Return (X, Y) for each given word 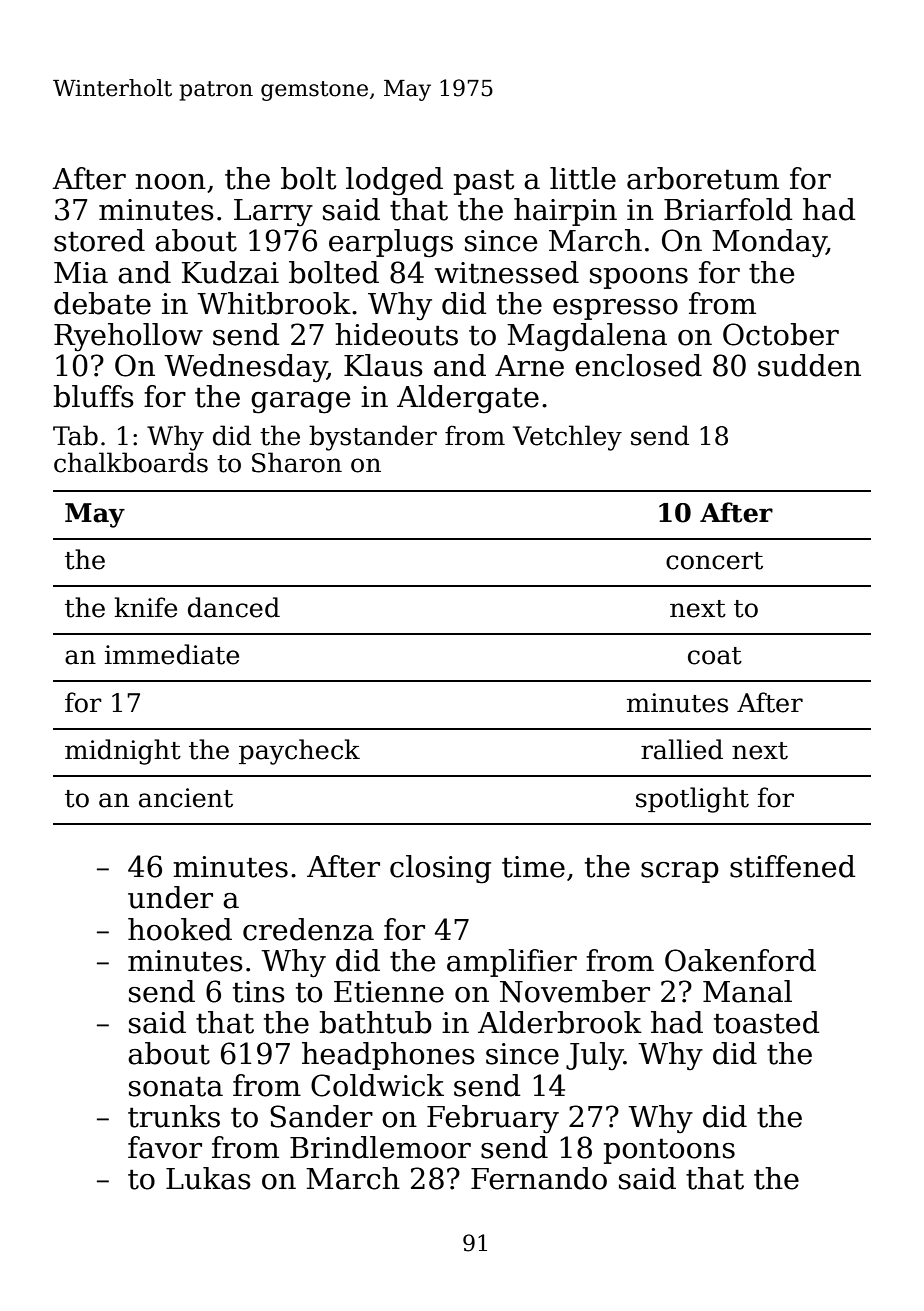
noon (170, 182)
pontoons (669, 1151)
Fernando (539, 1178)
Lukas (208, 1178)
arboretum (703, 178)
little (583, 178)
